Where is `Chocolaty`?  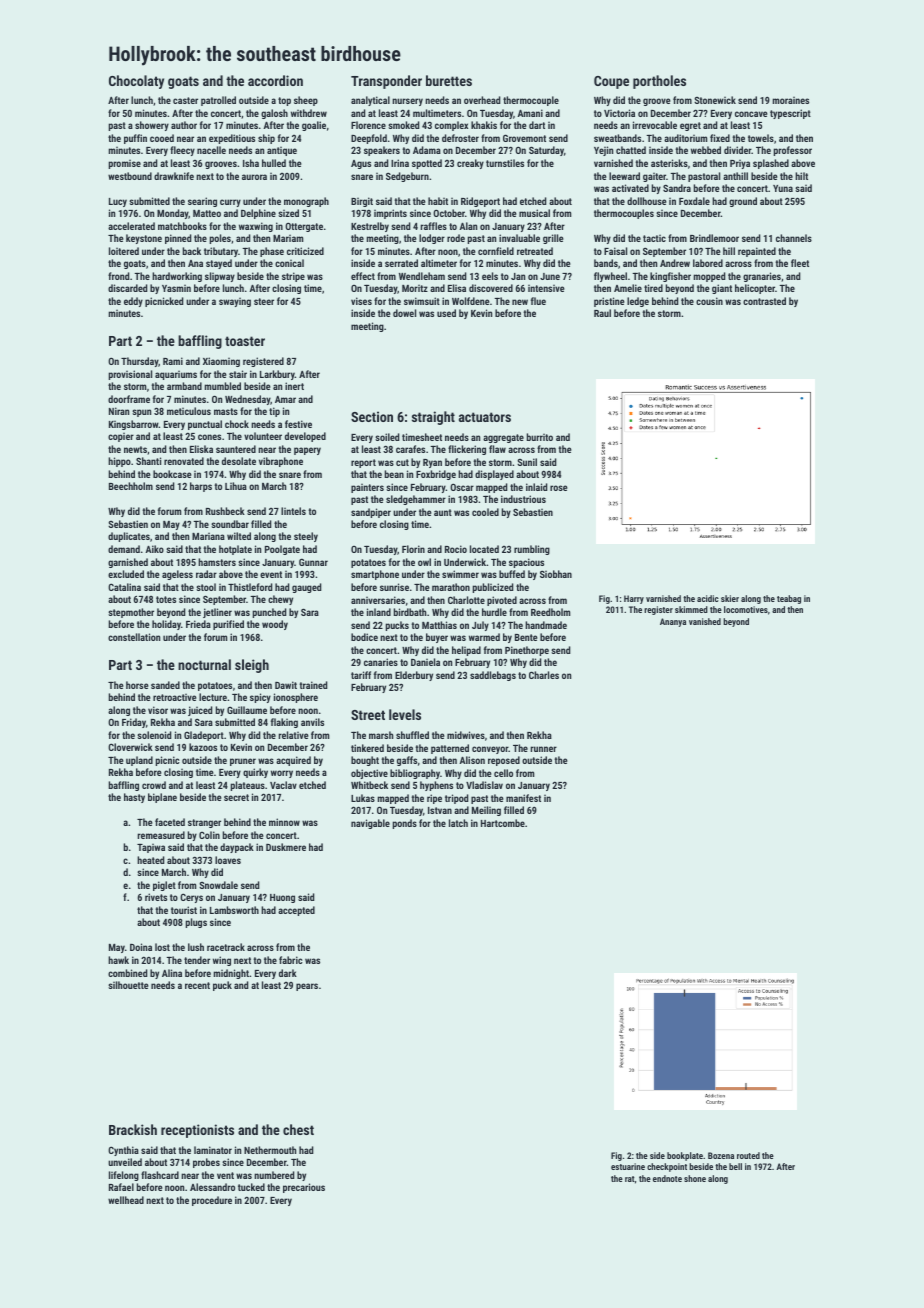
Chocolaty is located at coordinates (136, 82).
